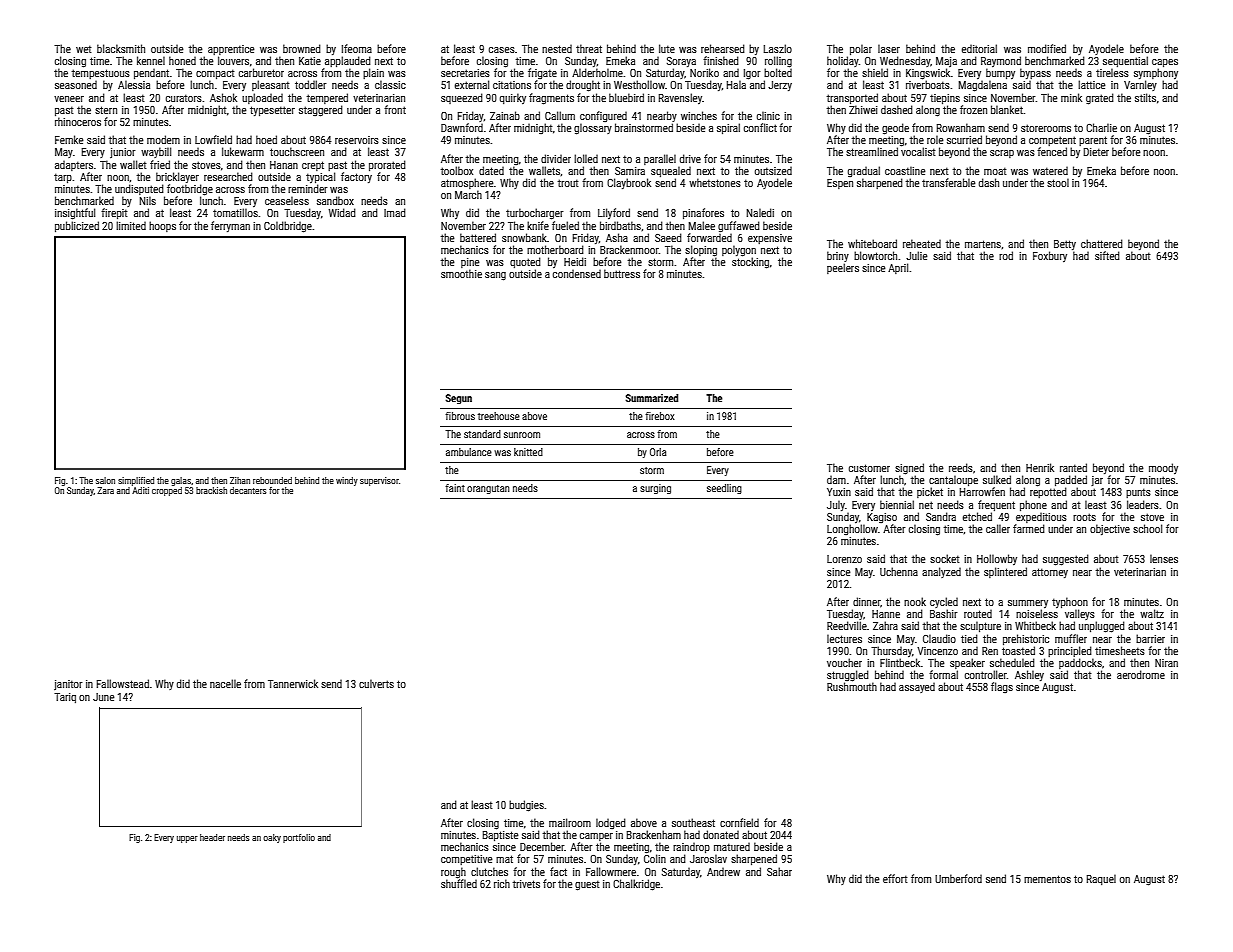 The height and width of the image is (952, 1233). Describe the element at coordinates (917, 687) in the image. I see `assayed` at that location.
